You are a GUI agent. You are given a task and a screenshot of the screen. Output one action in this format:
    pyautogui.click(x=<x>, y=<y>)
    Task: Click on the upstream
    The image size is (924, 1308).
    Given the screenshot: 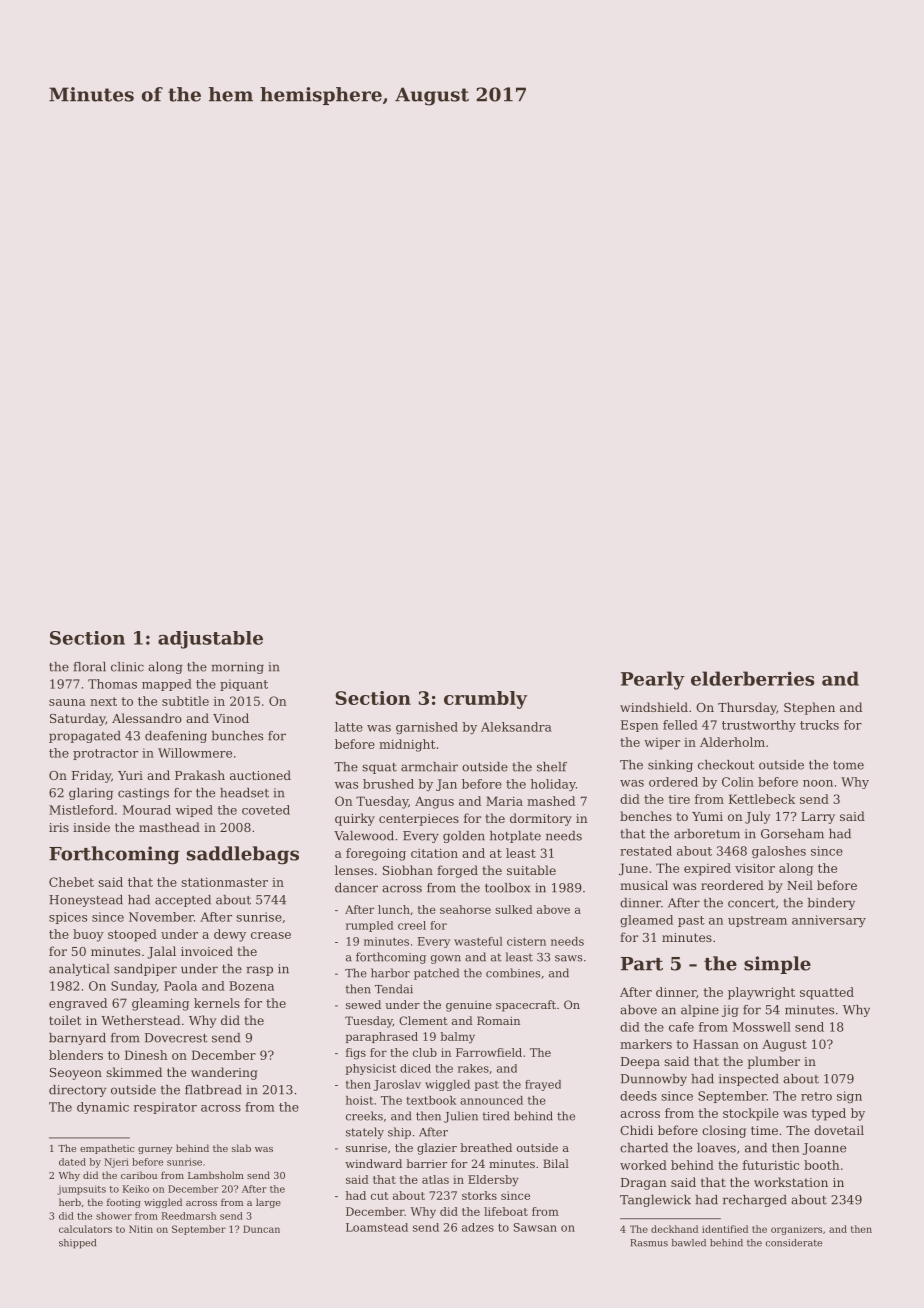 What is the action you would take?
    pyautogui.click(x=757, y=921)
